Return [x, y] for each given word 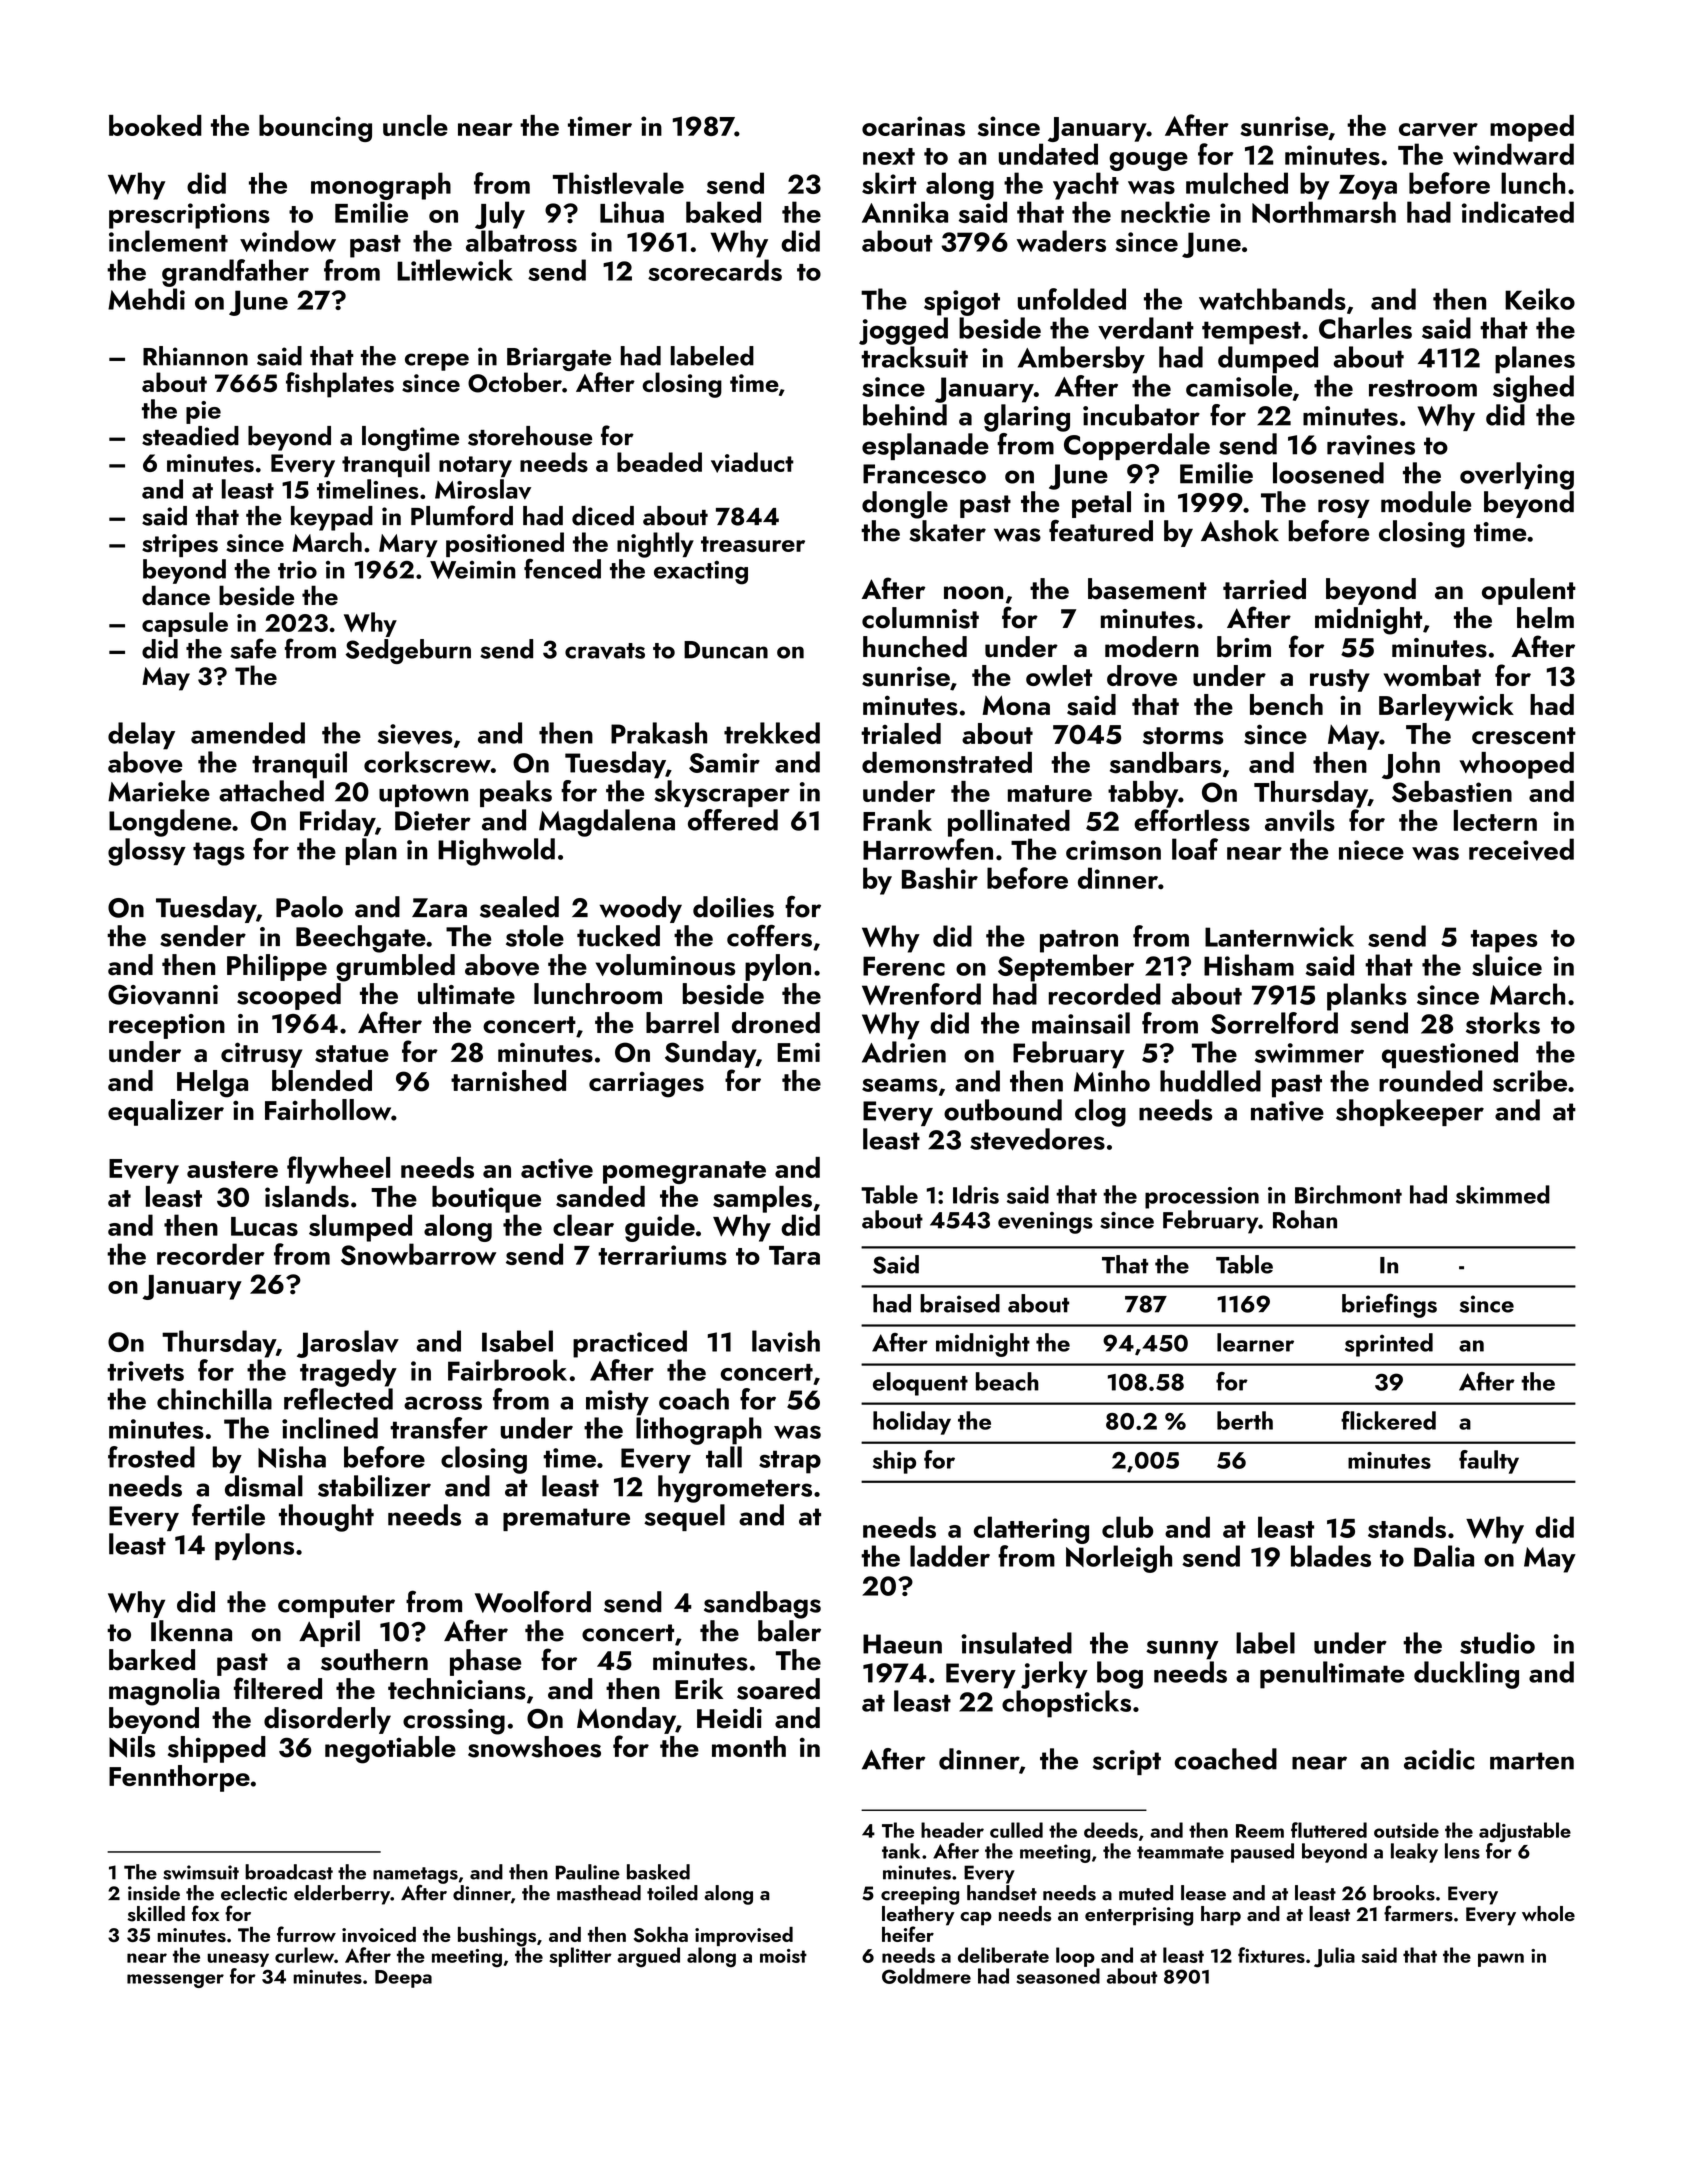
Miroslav [483, 489]
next [889, 156]
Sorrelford [1274, 1023]
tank [901, 1851]
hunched [915, 647]
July [500, 215]
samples [762, 1199]
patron [1079, 941]
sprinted [1389, 1345]
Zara [439, 908]
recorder [211, 1254]
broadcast [289, 1872]
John [1411, 765]
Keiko [1540, 299]
